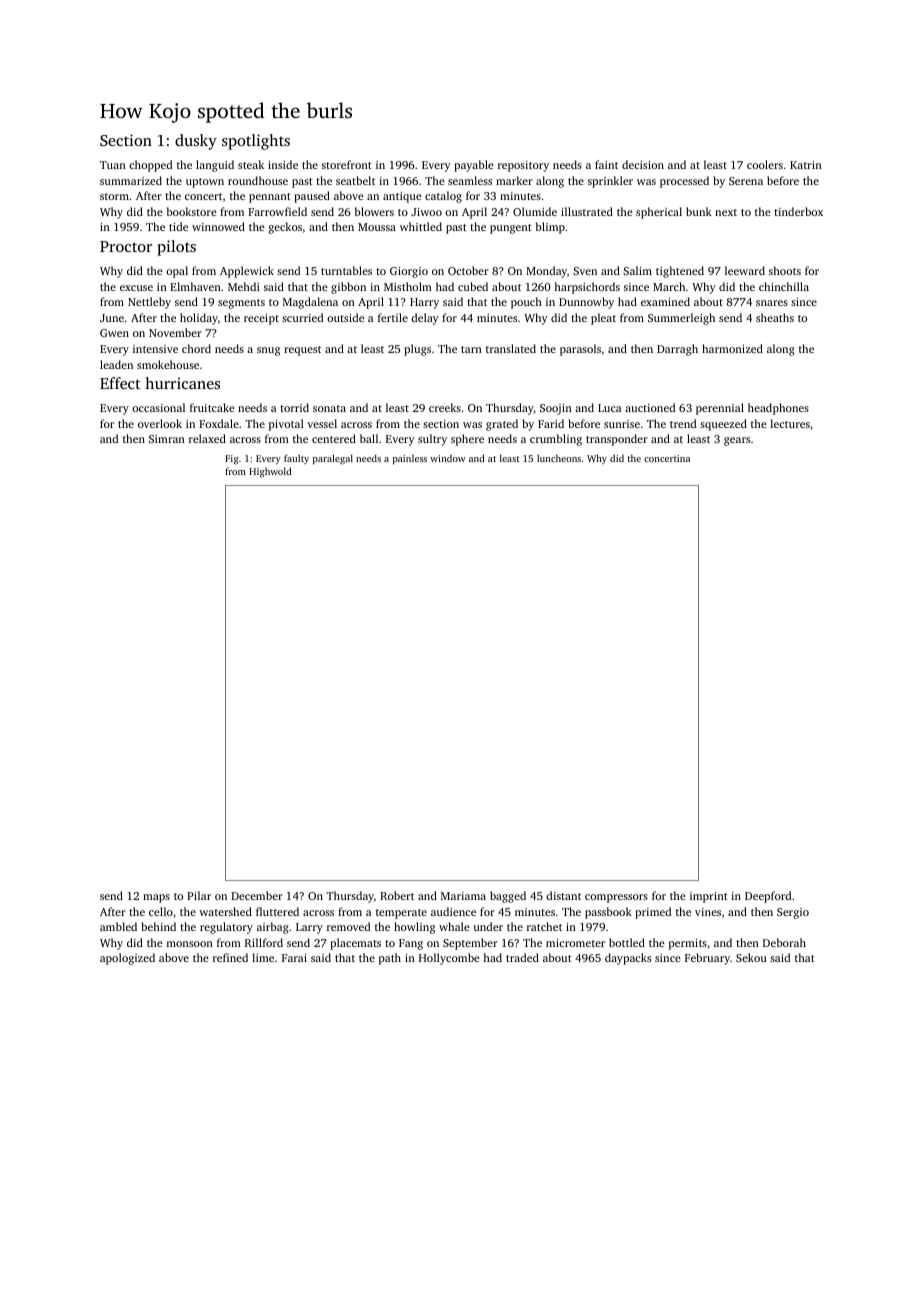 The image size is (924, 1308). I want to click on traded, so click(522, 957).
